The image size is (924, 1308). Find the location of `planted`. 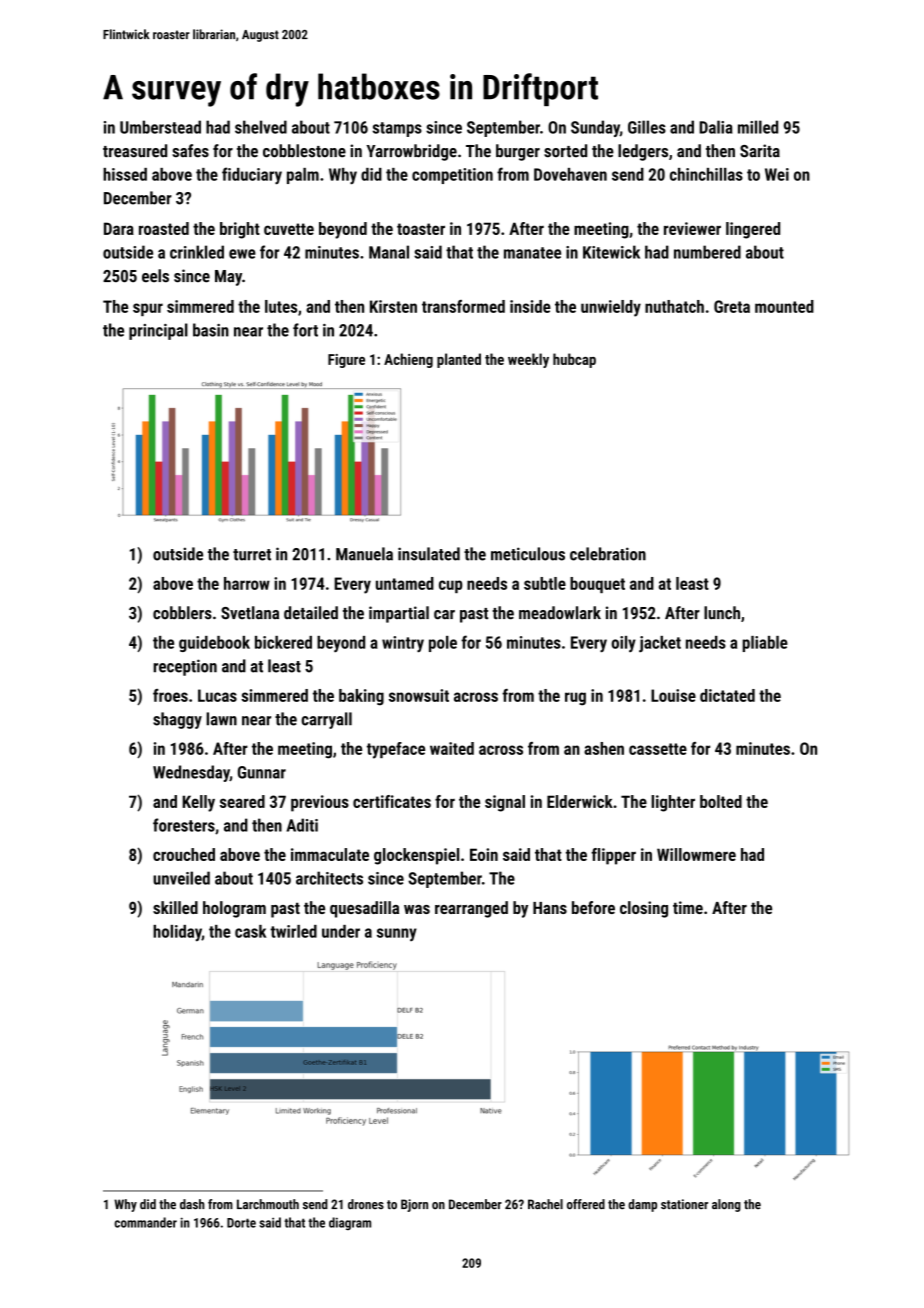

planted is located at coordinates (459, 360).
